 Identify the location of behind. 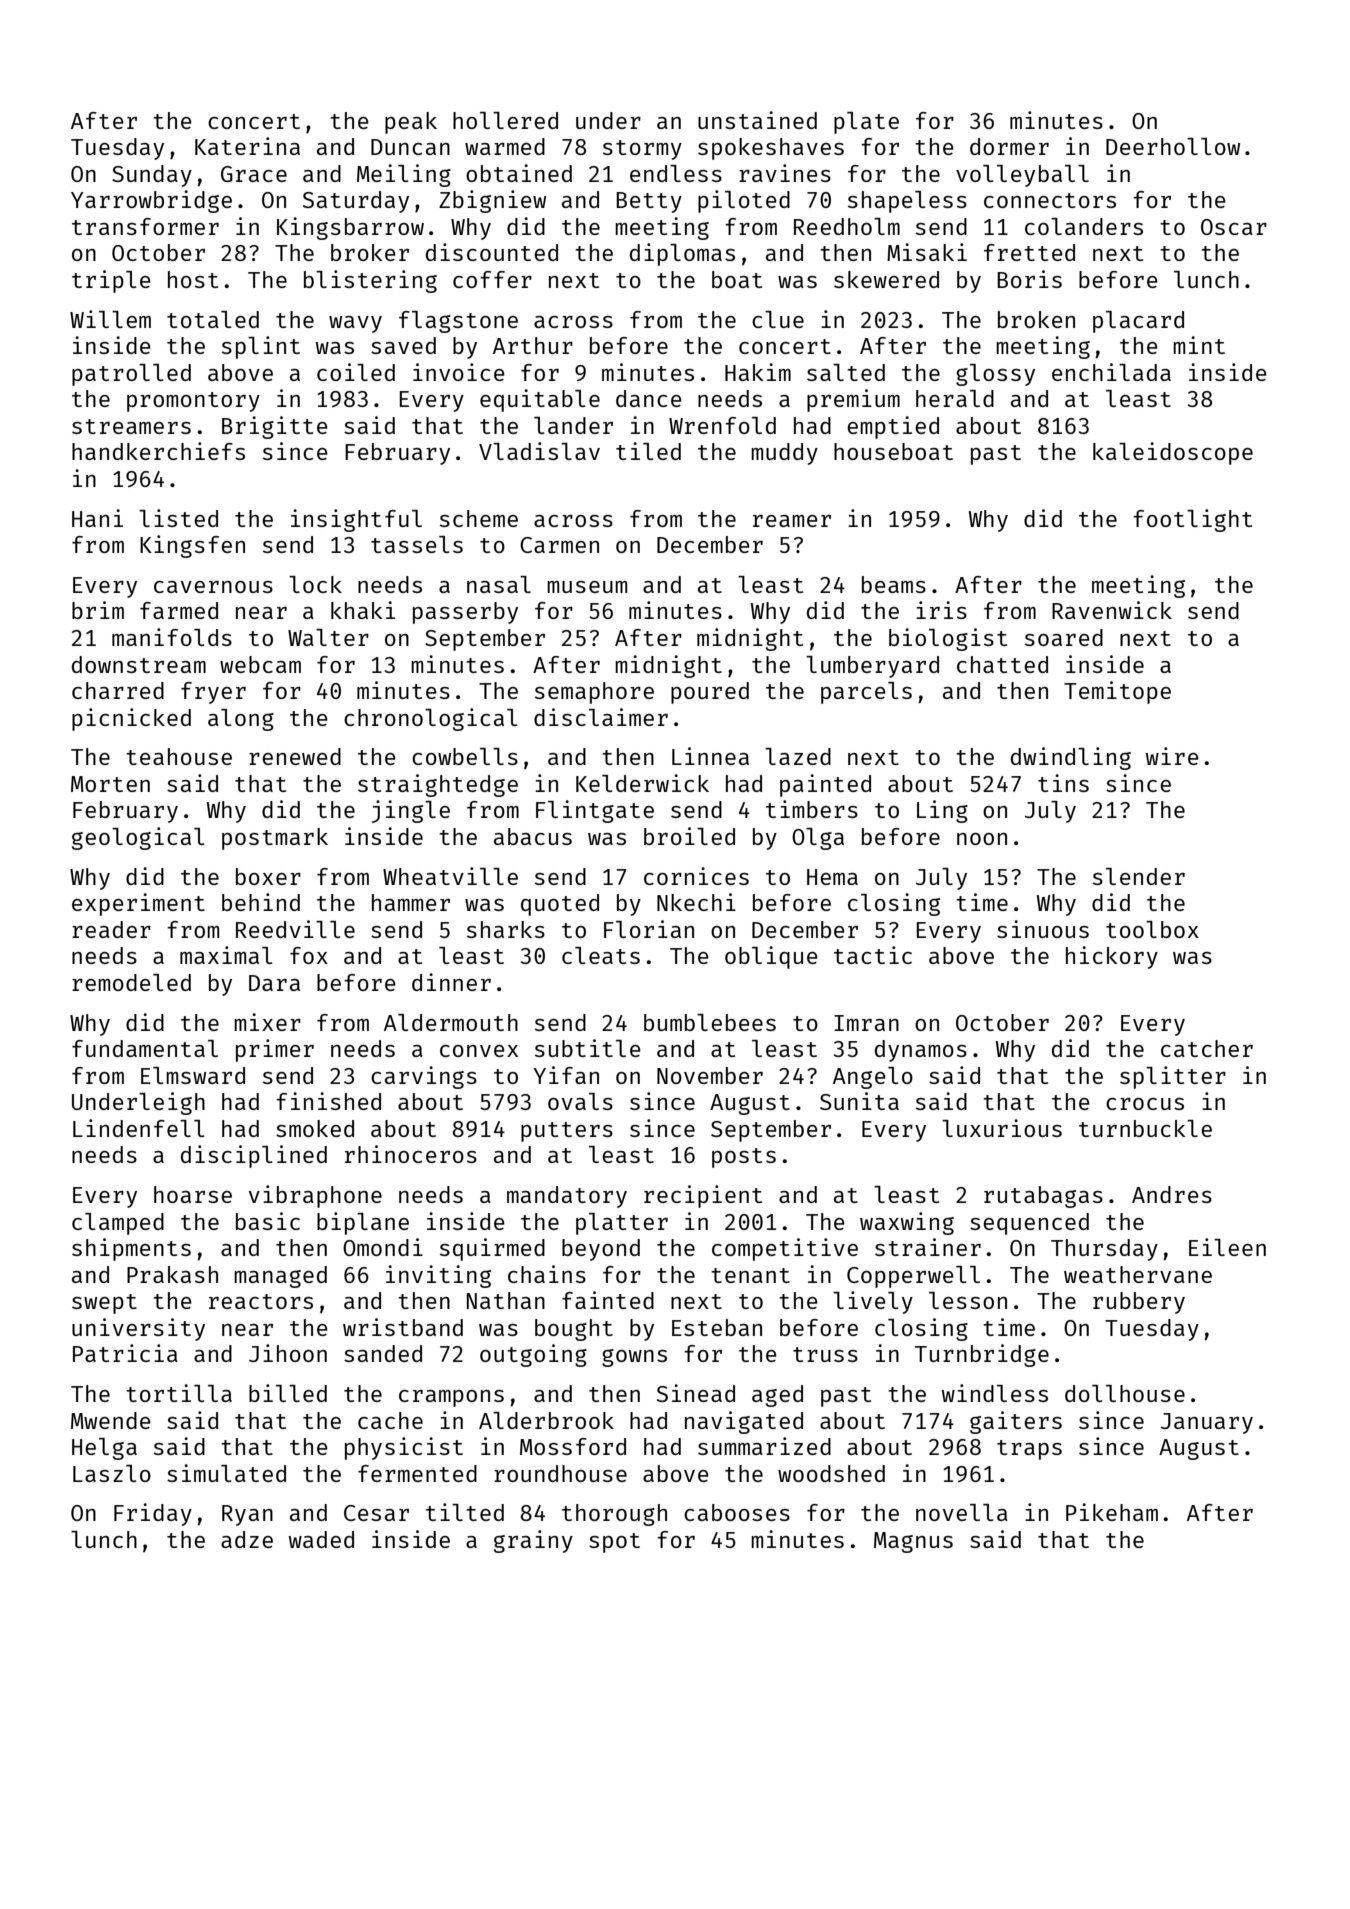
(261, 902).
